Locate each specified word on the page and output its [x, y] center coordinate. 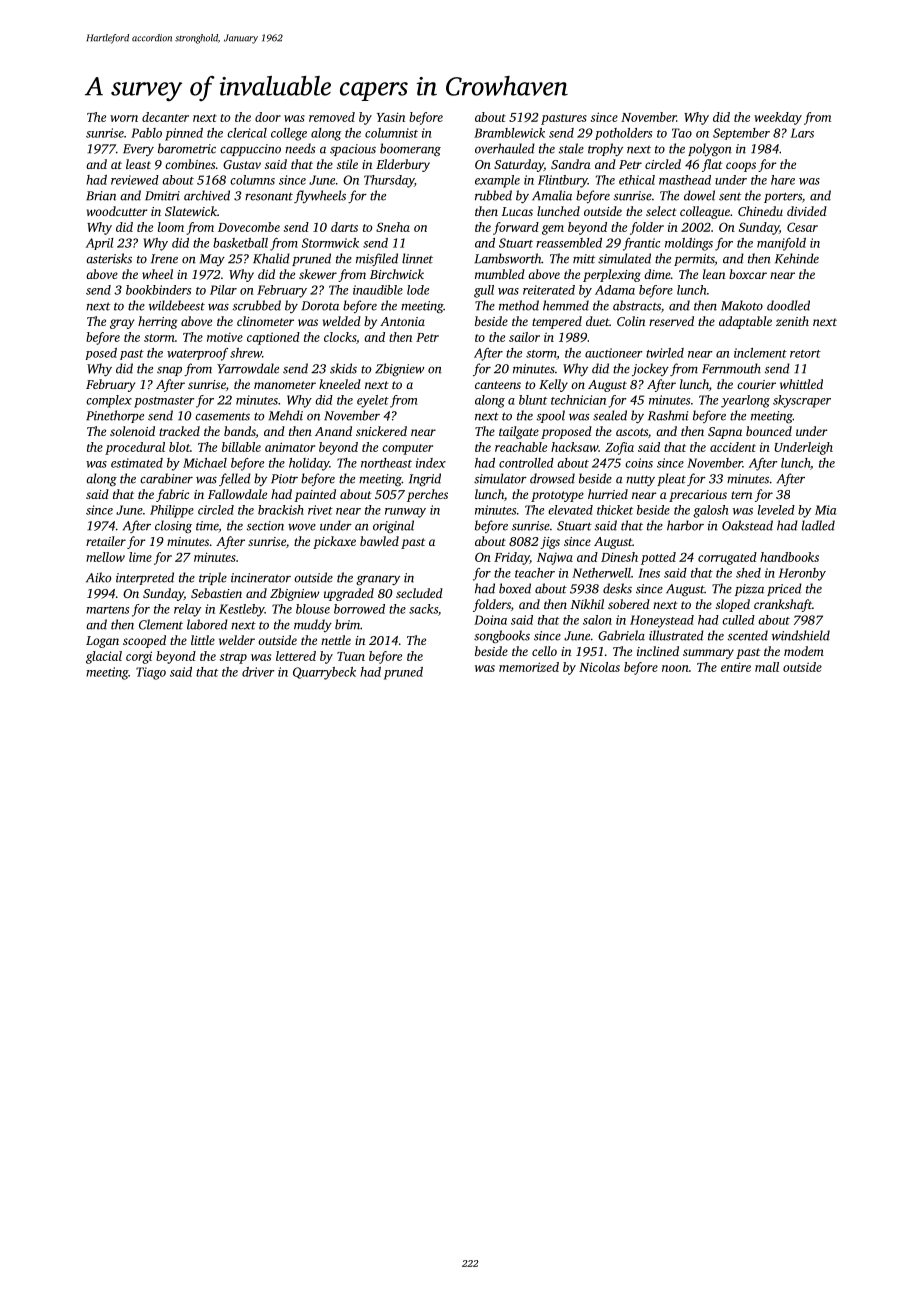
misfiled [377, 259]
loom [171, 227]
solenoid [132, 431]
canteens [498, 385]
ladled [818, 525]
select [661, 211]
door [268, 117]
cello [544, 651]
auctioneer [614, 353]
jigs [550, 543]
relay [187, 610]
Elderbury [403, 165]
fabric [172, 495]
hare [783, 180]
